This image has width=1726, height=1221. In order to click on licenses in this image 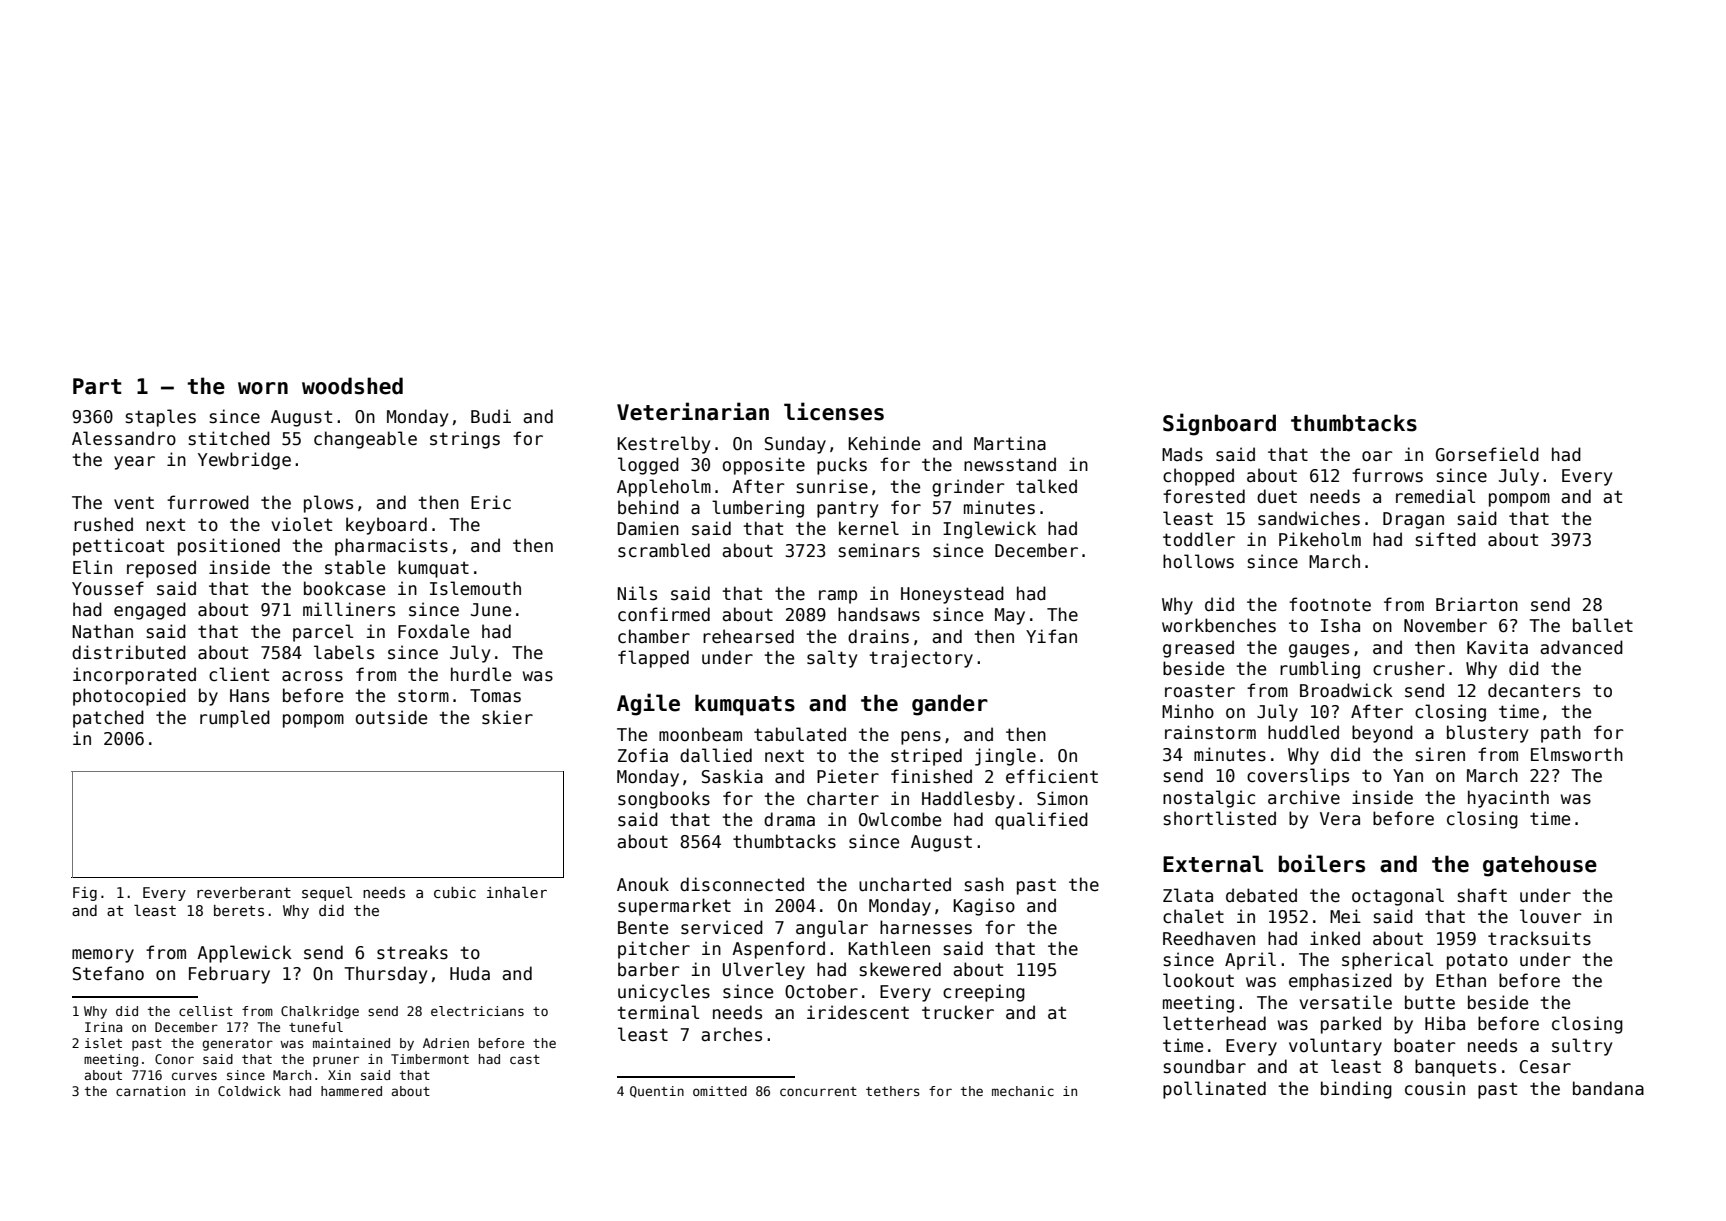, I will do `click(834, 411)`.
